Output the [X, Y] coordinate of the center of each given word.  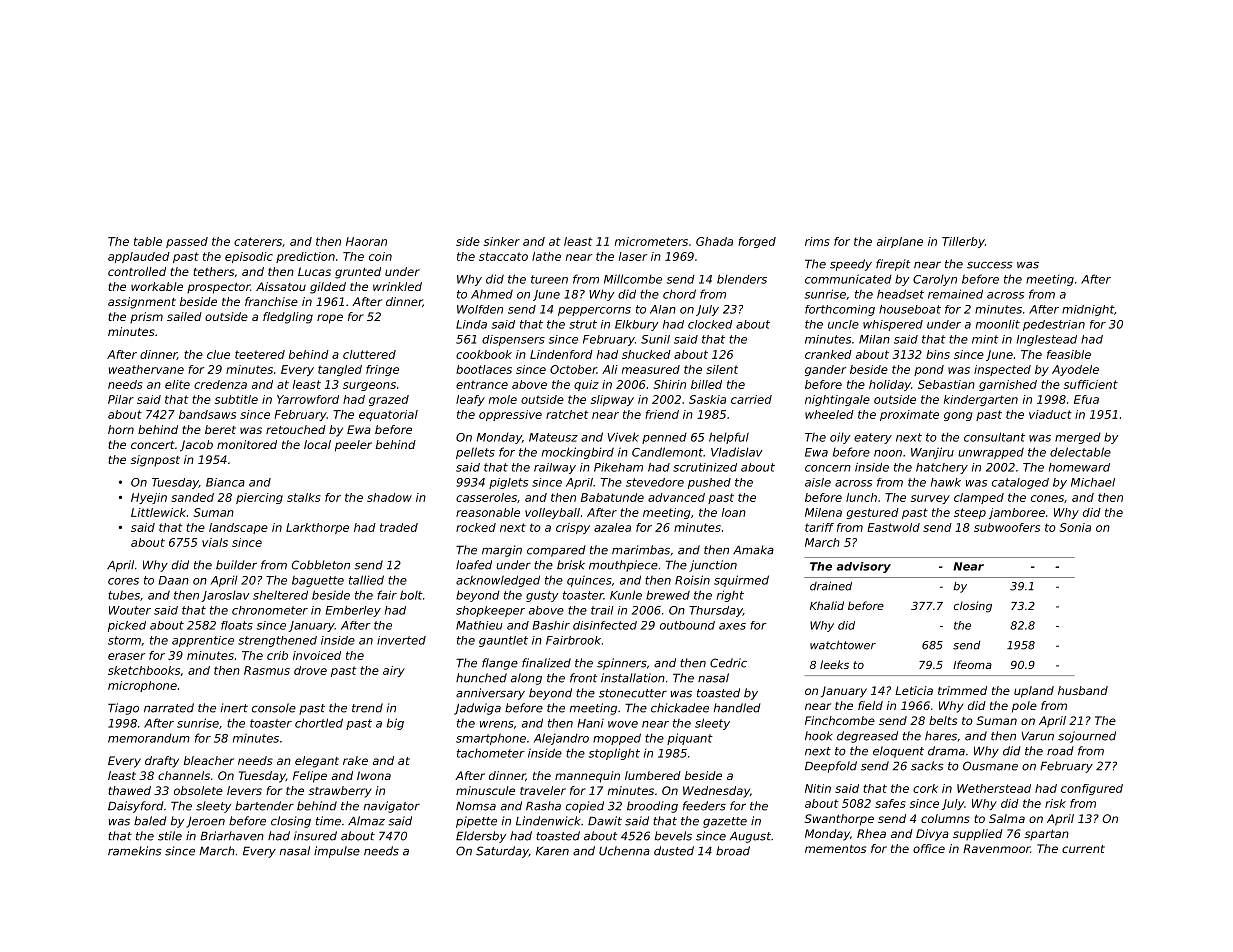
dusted [674, 851]
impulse [337, 852]
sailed [184, 316]
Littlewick [158, 512]
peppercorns [594, 311]
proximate [909, 415]
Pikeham [618, 467]
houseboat [910, 309]
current [1083, 849]
